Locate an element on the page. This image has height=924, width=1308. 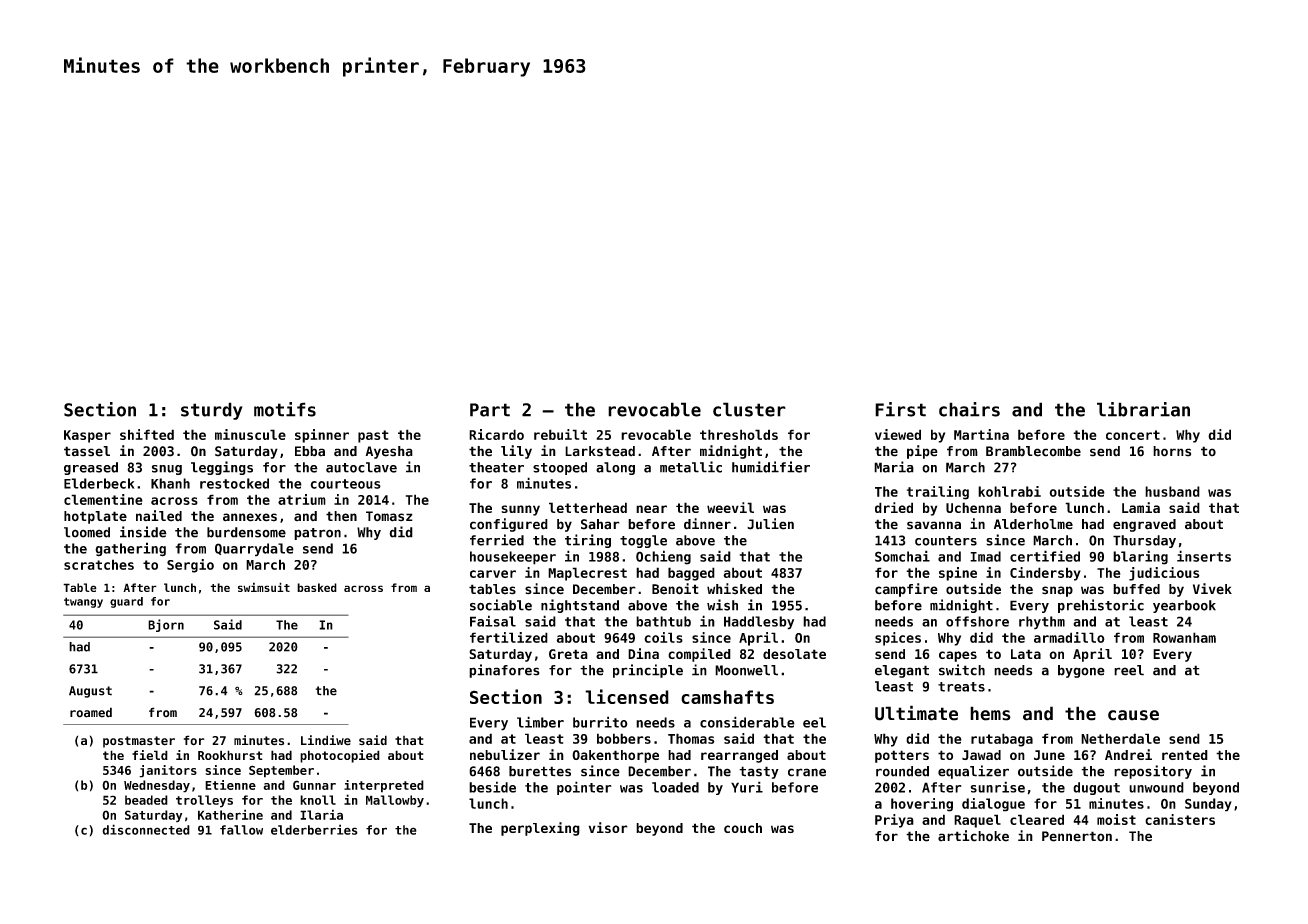
couch is located at coordinates (743, 828).
